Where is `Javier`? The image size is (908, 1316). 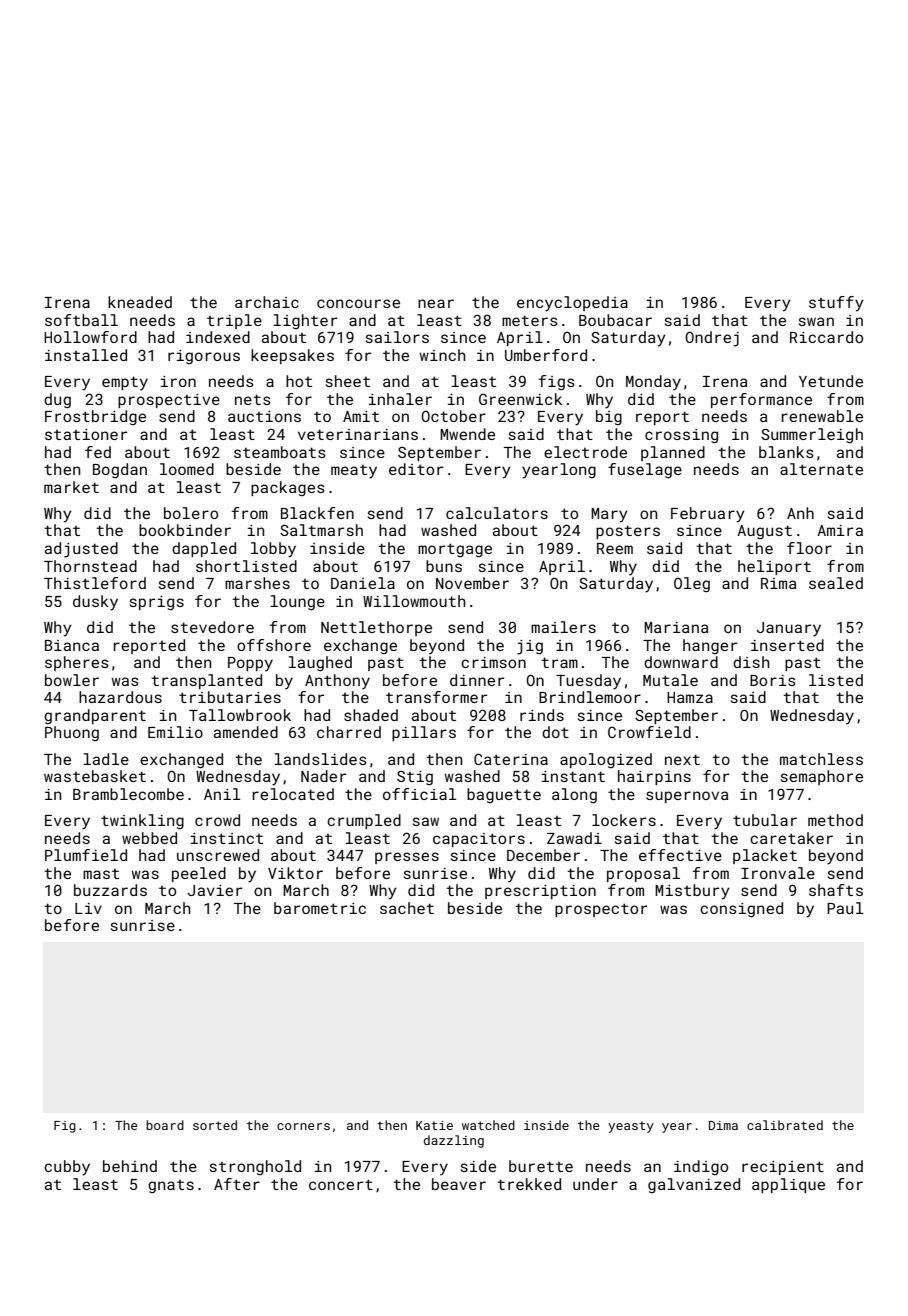
Javier is located at coordinates (215, 890).
